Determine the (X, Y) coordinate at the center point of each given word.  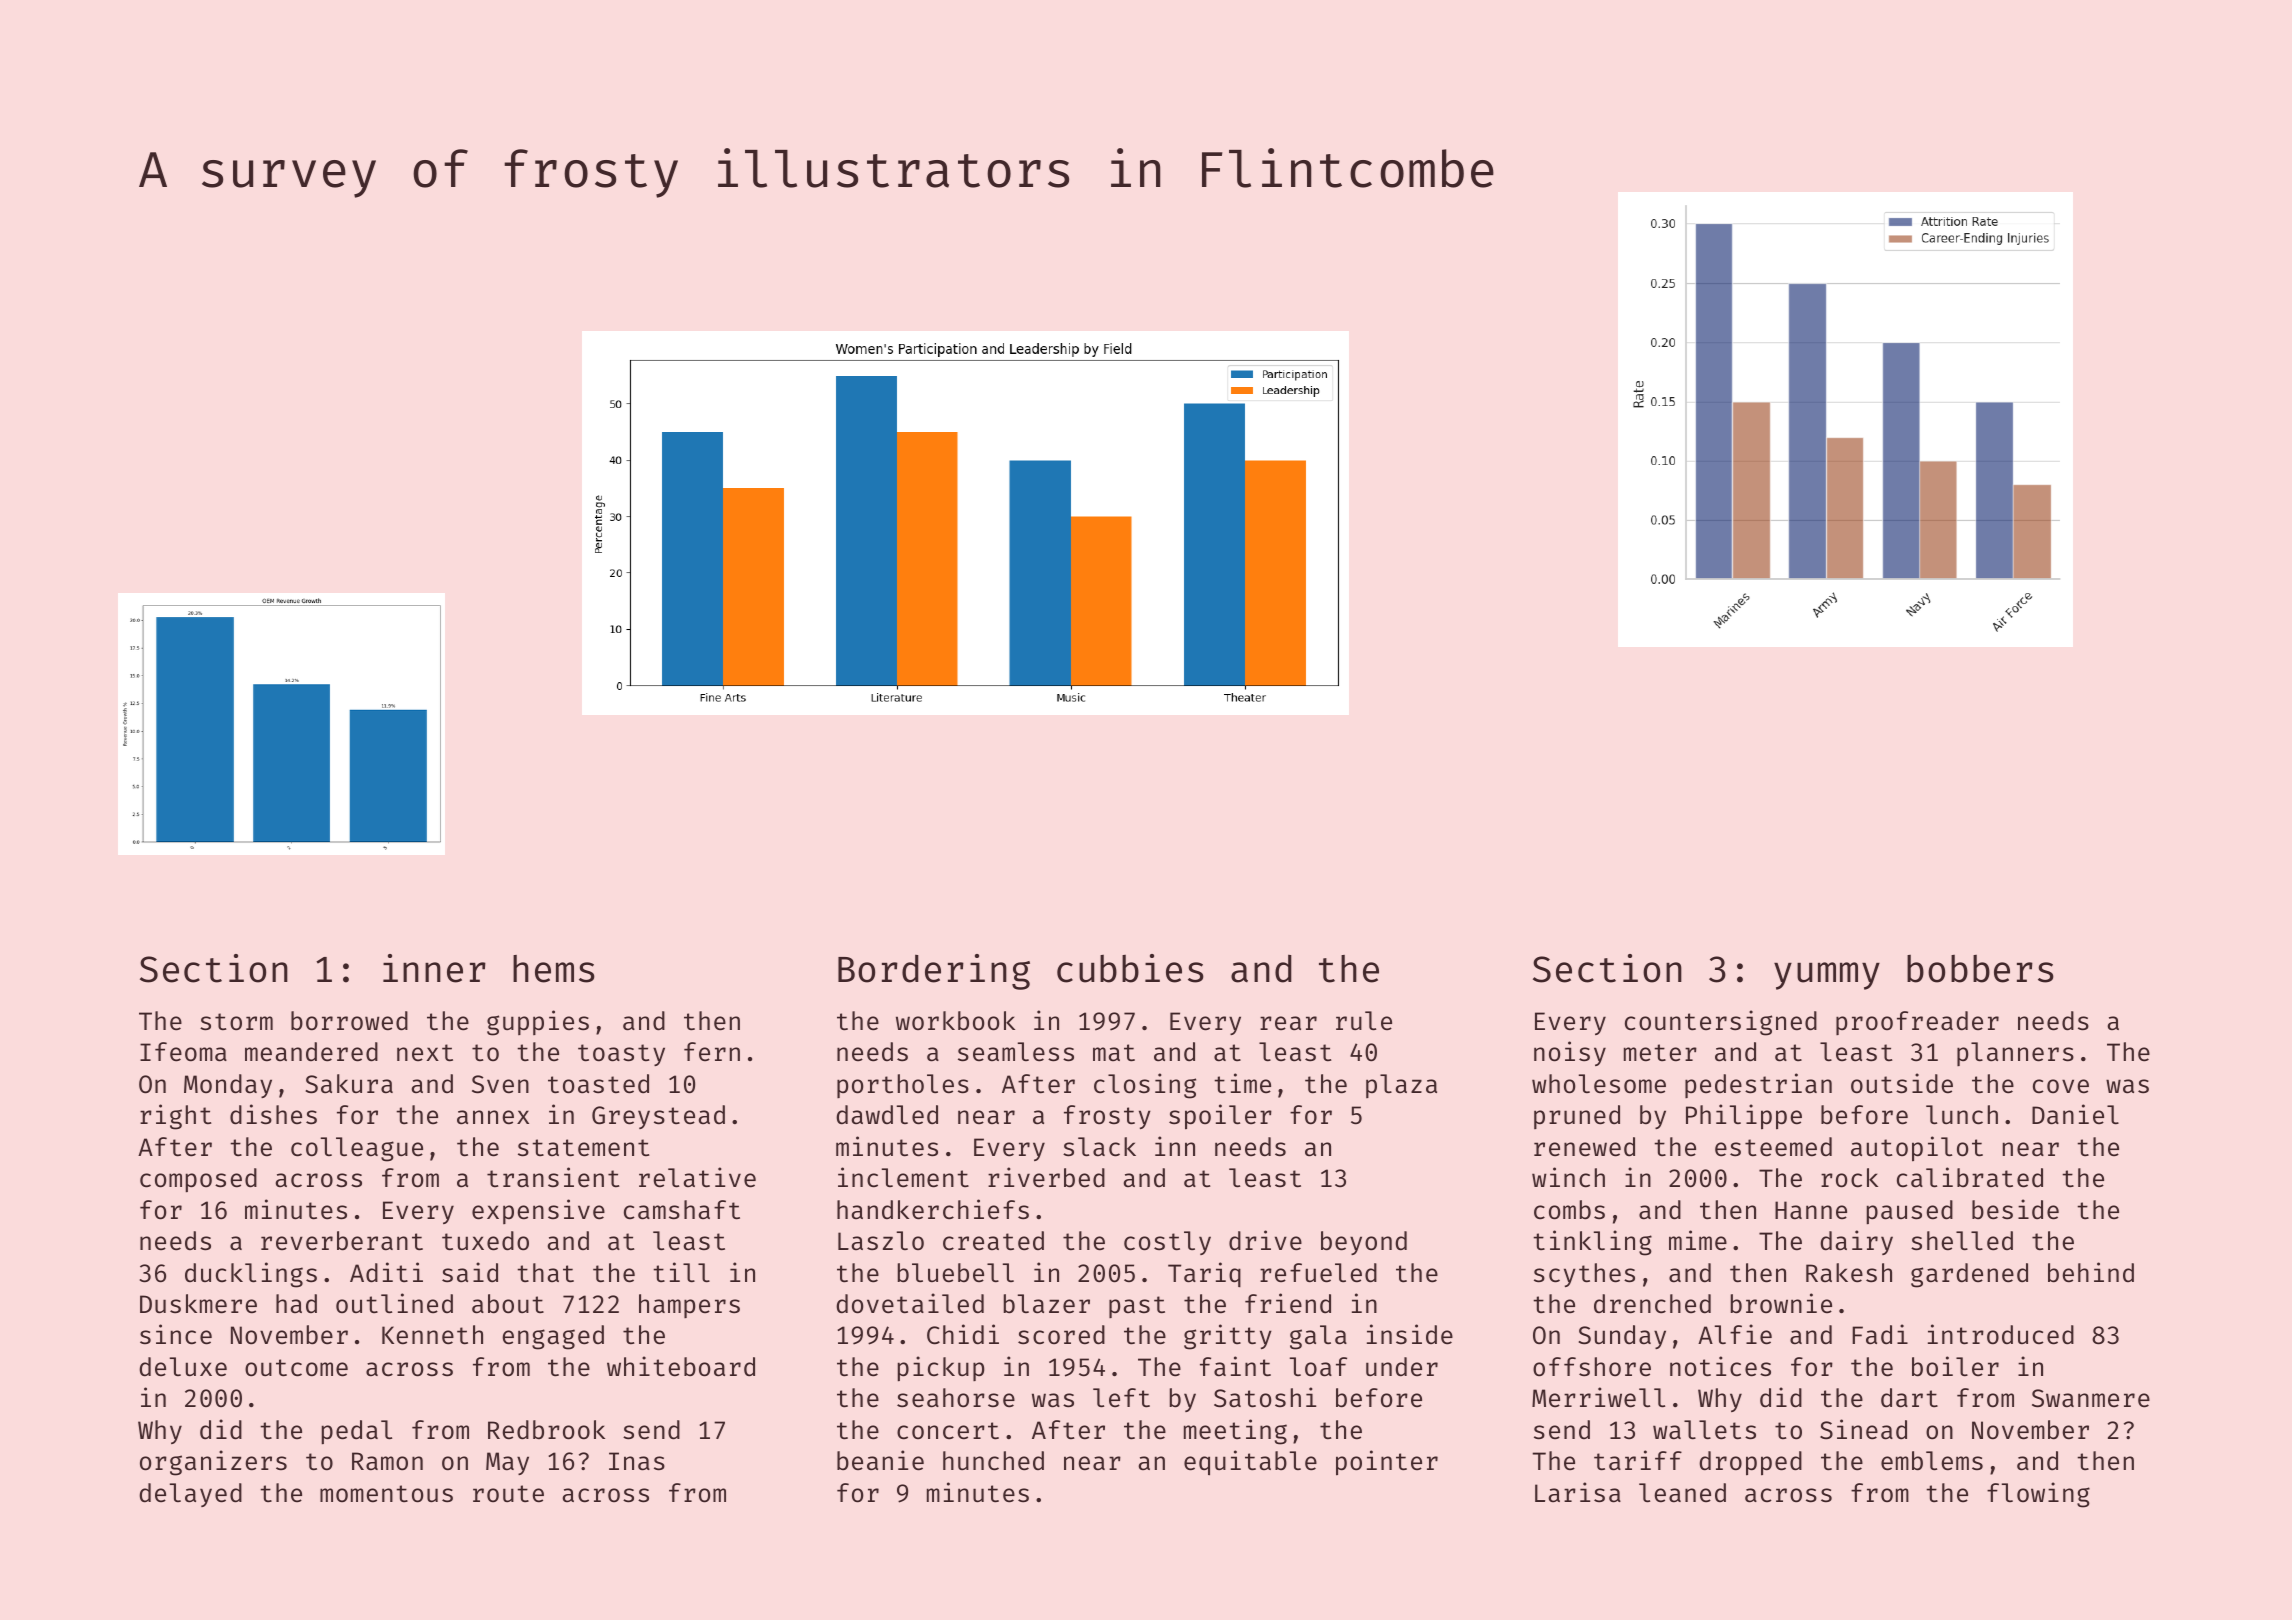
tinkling (1592, 1243)
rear (1288, 1023)
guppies (538, 1023)
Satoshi (1265, 1397)
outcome (296, 1368)
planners (2015, 1054)
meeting (1235, 1432)
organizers (213, 1463)
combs (1569, 1210)
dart (1909, 1398)
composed (198, 1180)
